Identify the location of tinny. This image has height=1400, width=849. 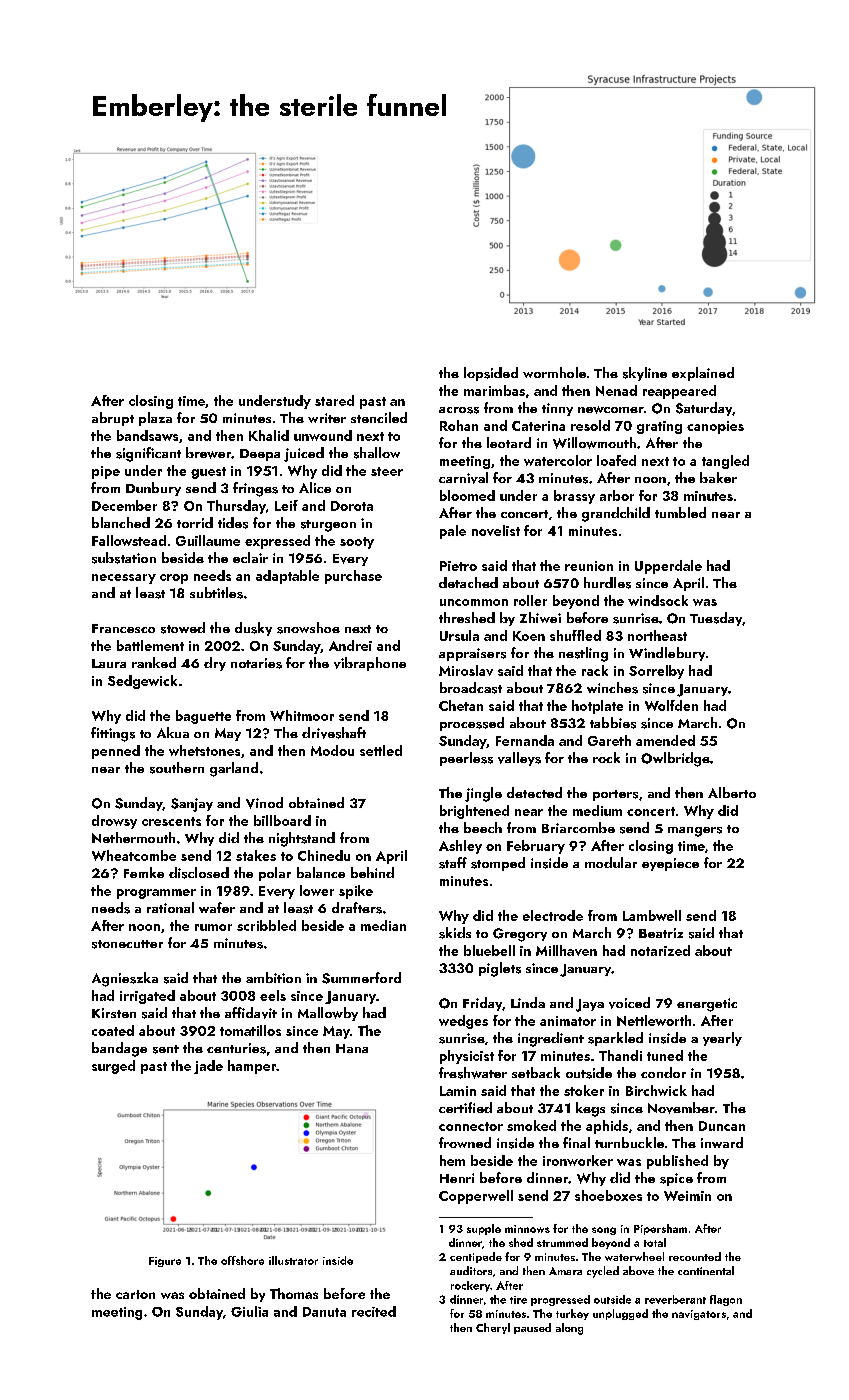
(557, 409).
